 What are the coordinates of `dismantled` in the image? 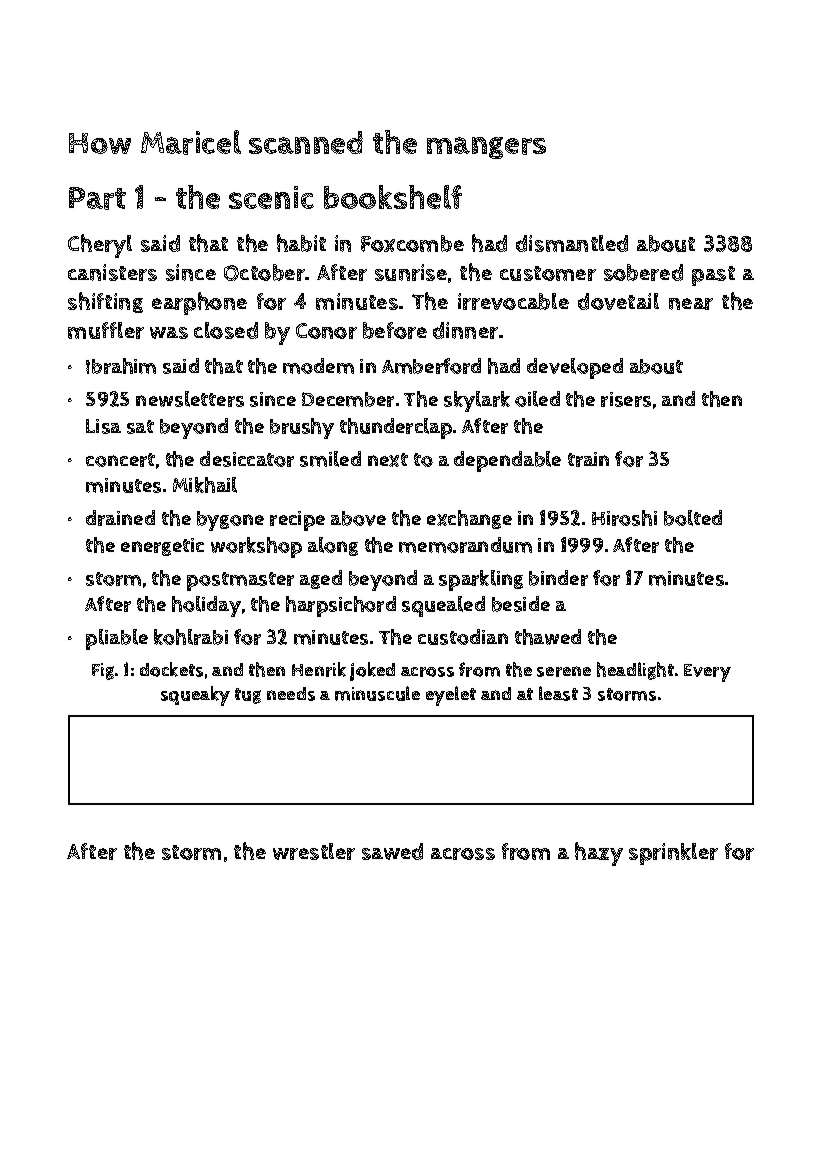 It's located at (572, 243).
